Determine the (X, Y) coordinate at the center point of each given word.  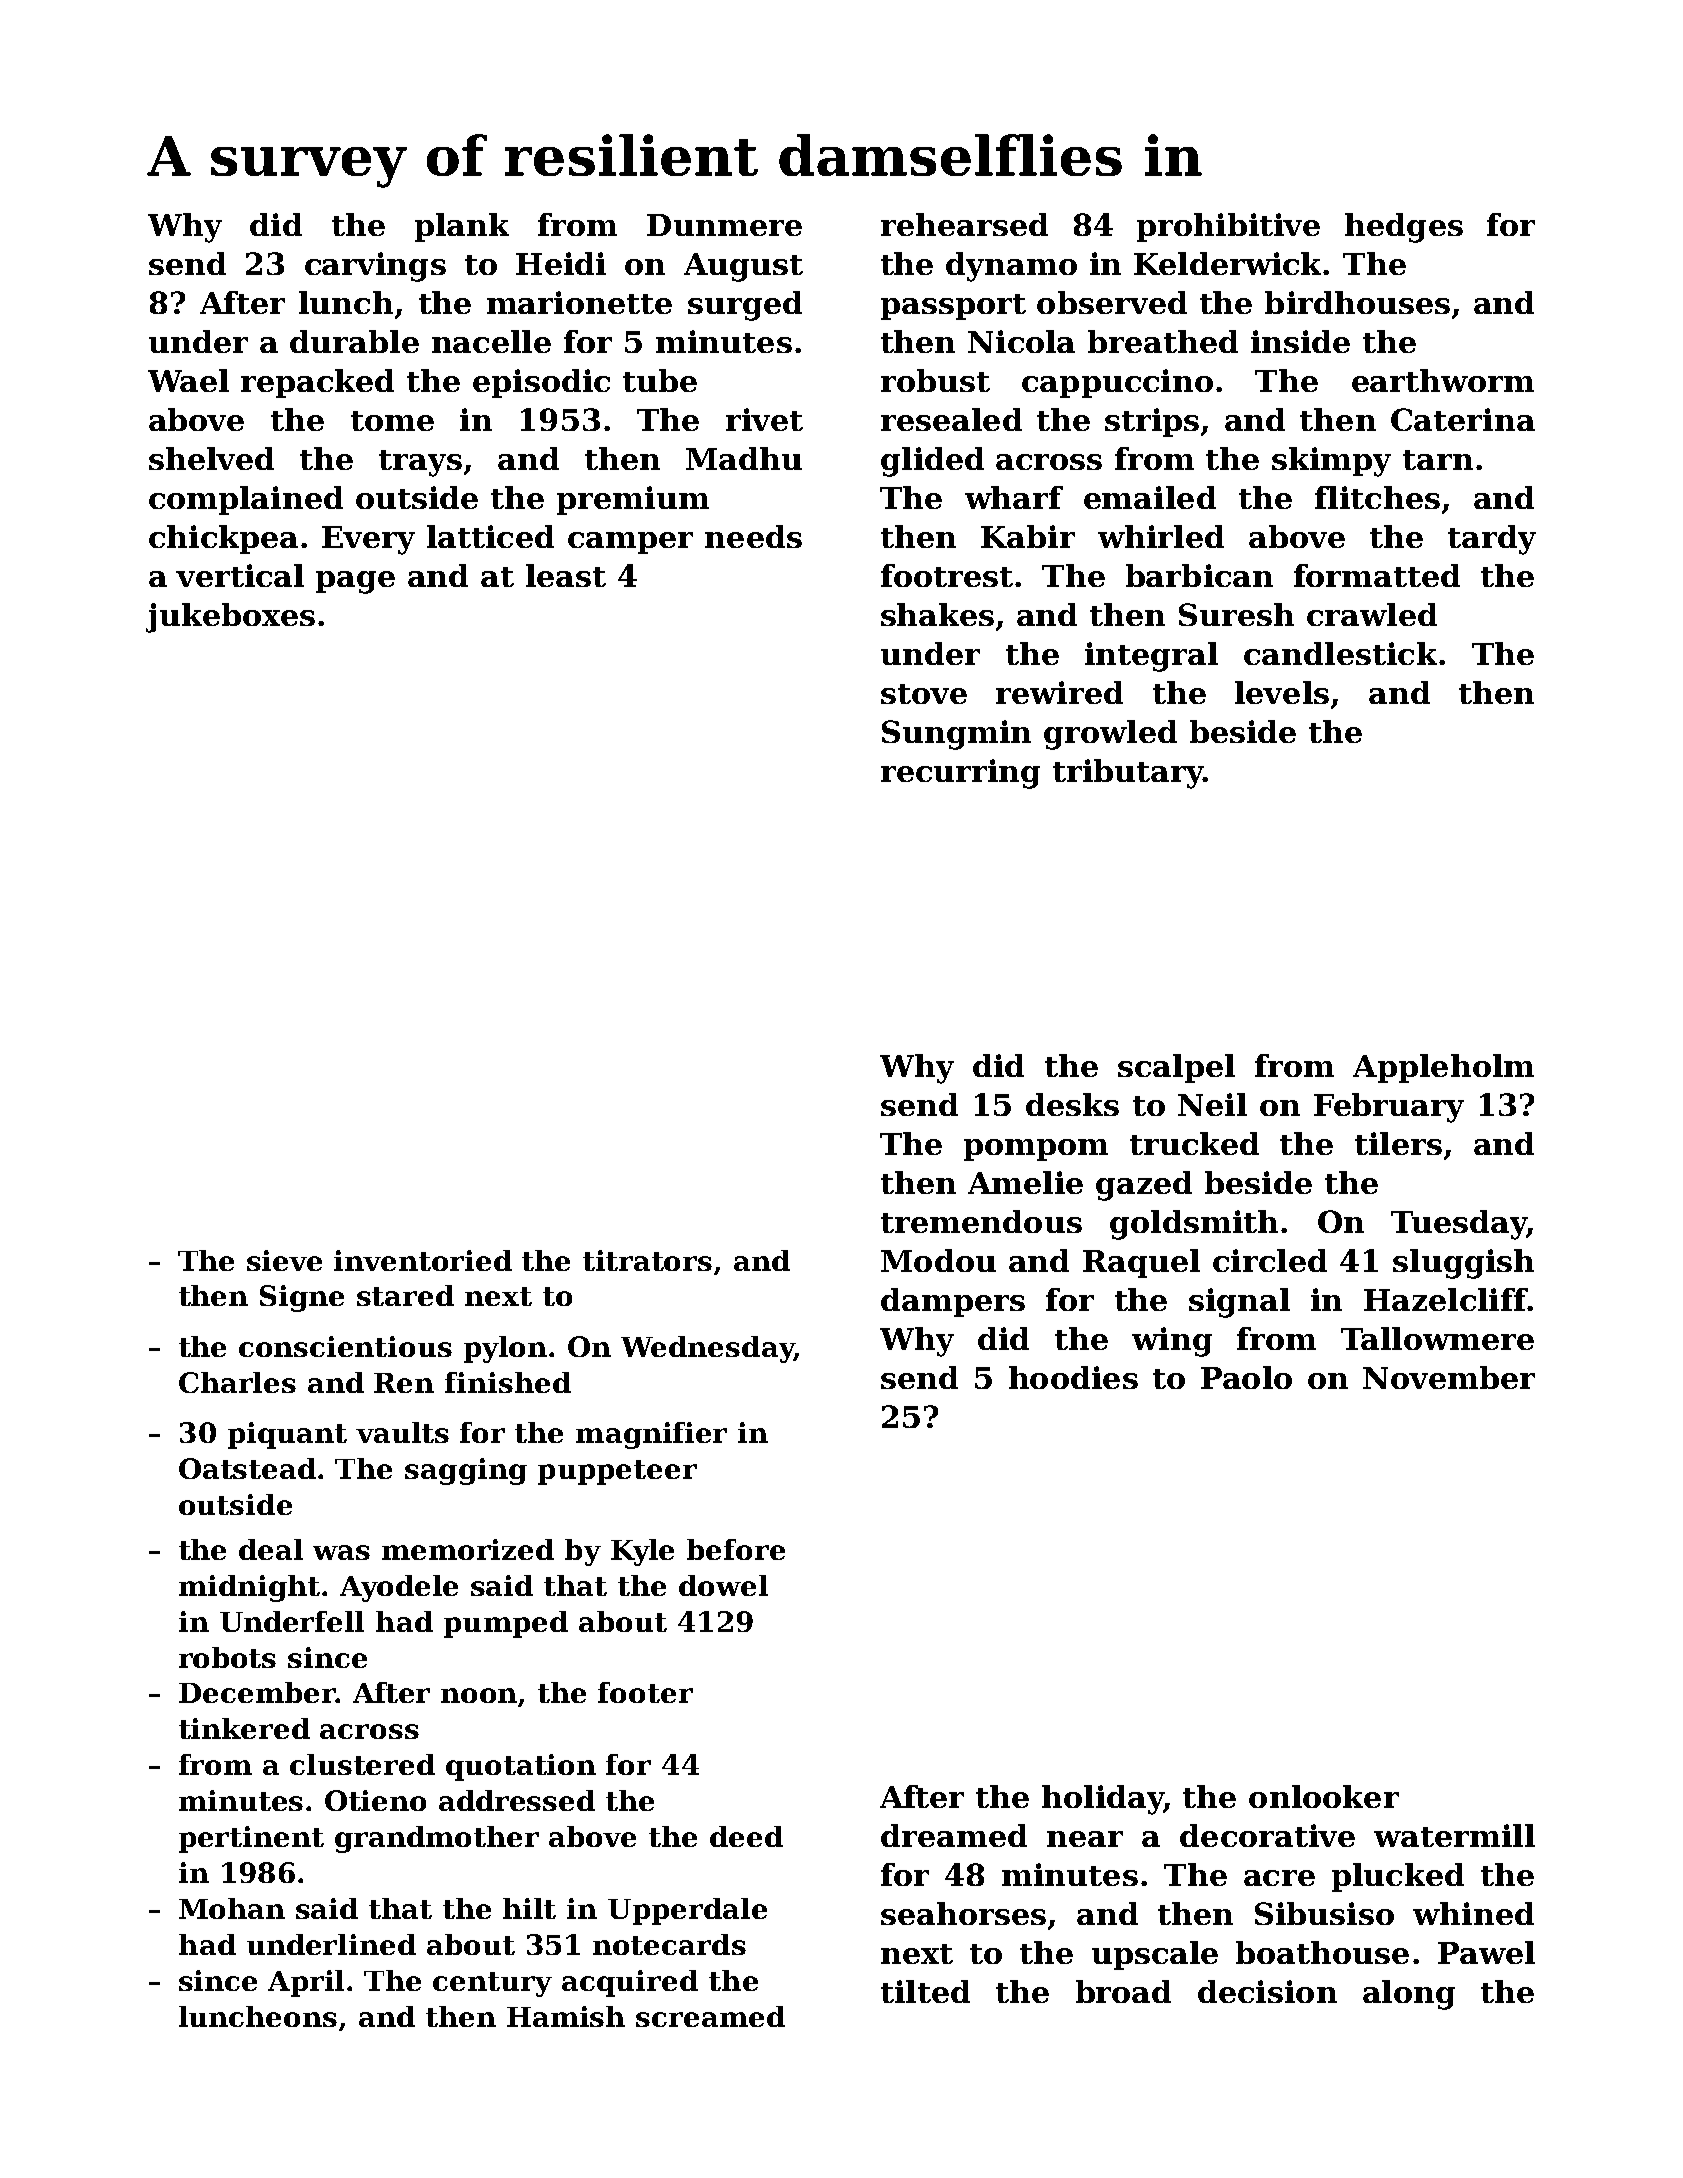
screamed (710, 2016)
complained (246, 500)
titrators (647, 1260)
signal (1239, 1303)
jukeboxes (230, 618)
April (306, 1983)
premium (633, 500)
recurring (960, 774)
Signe (302, 1298)
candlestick (1340, 653)
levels (1282, 692)
